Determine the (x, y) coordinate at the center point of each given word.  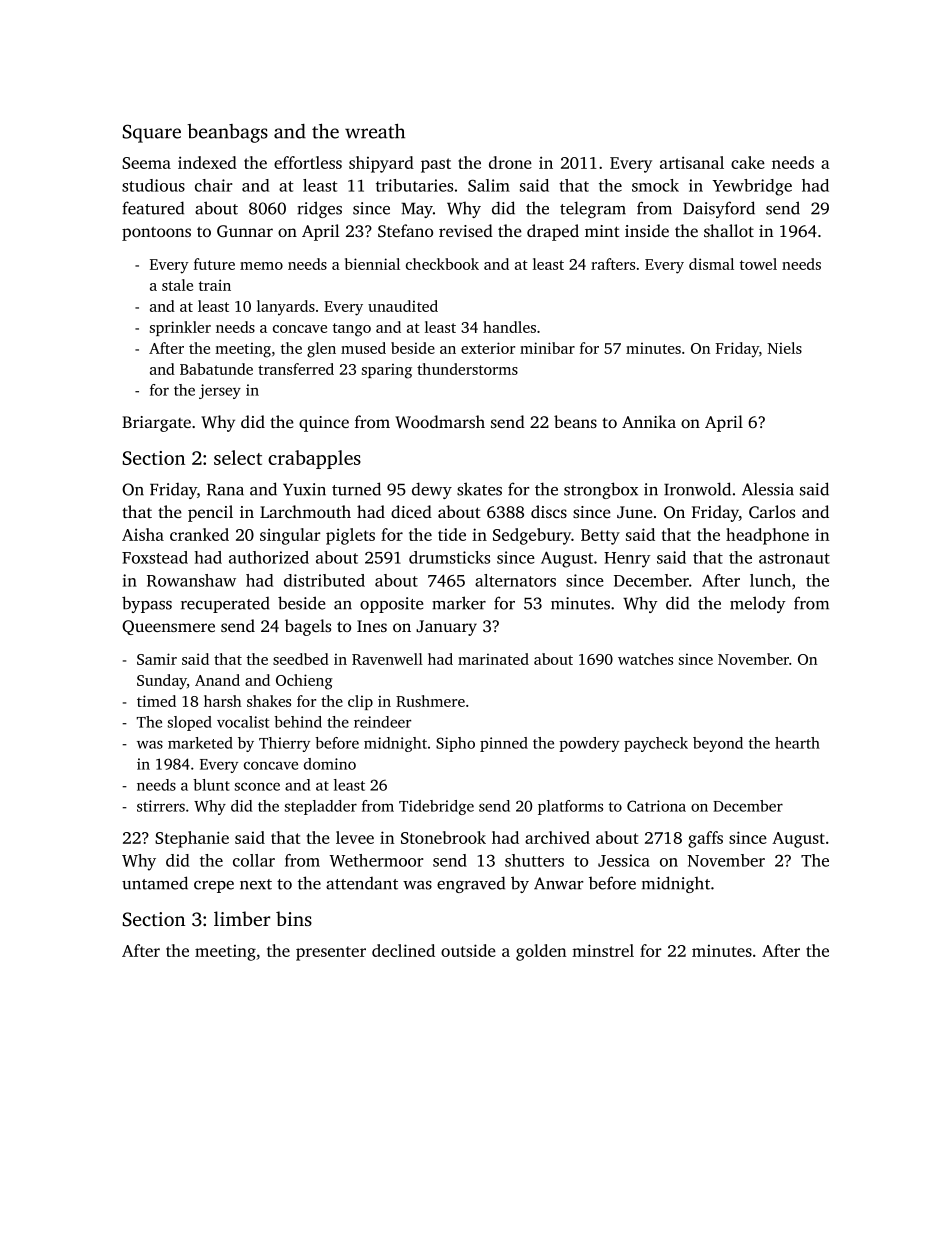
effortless (308, 162)
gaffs (705, 839)
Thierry (284, 744)
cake (748, 162)
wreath (375, 131)
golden (541, 952)
